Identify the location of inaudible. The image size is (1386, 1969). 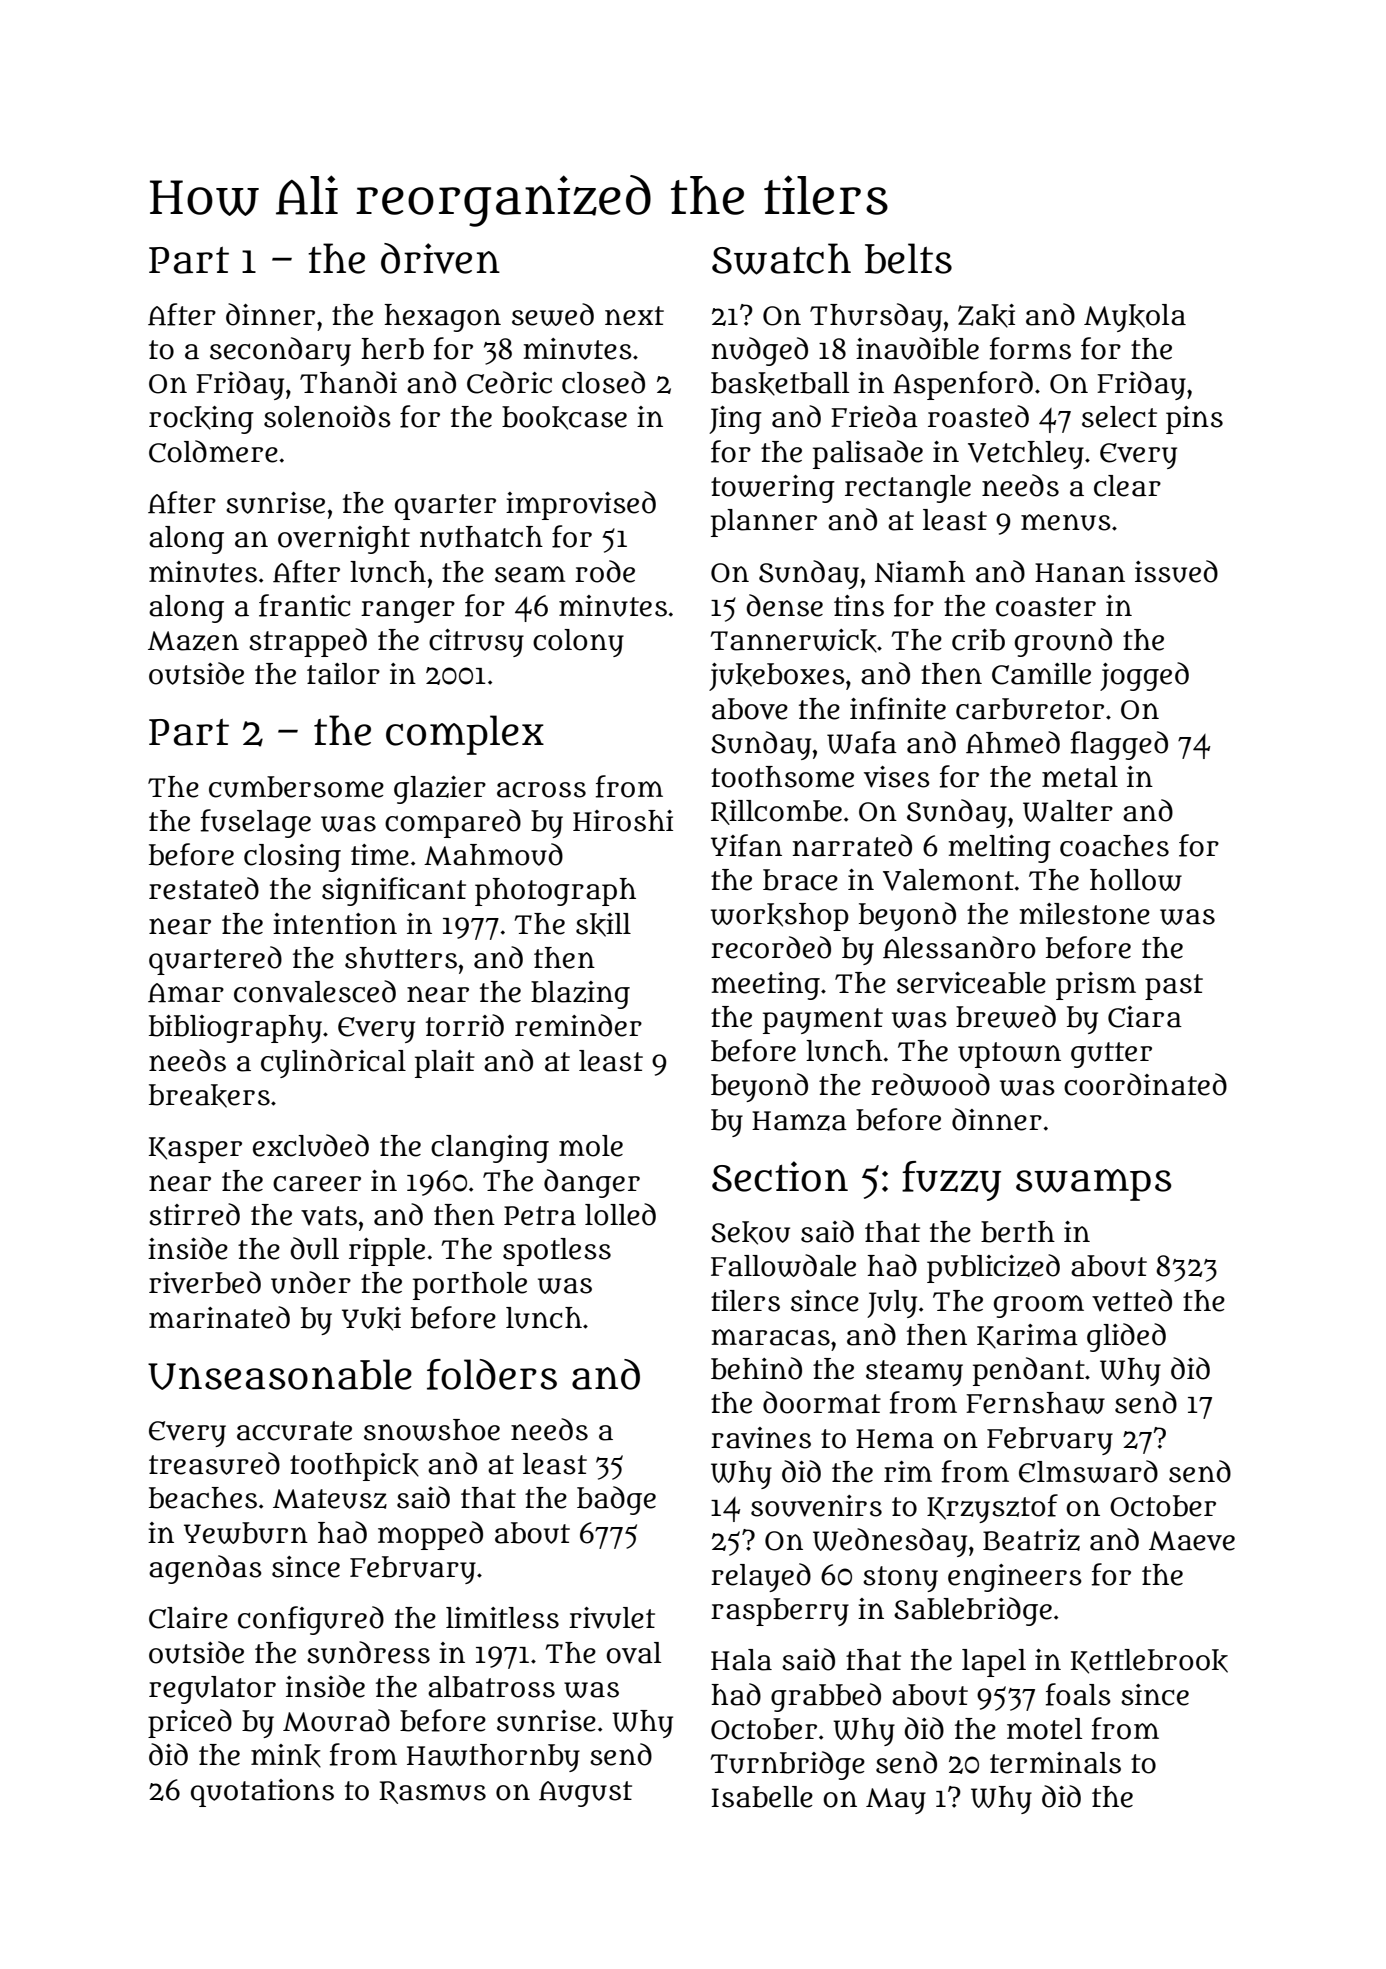
(917, 348).
